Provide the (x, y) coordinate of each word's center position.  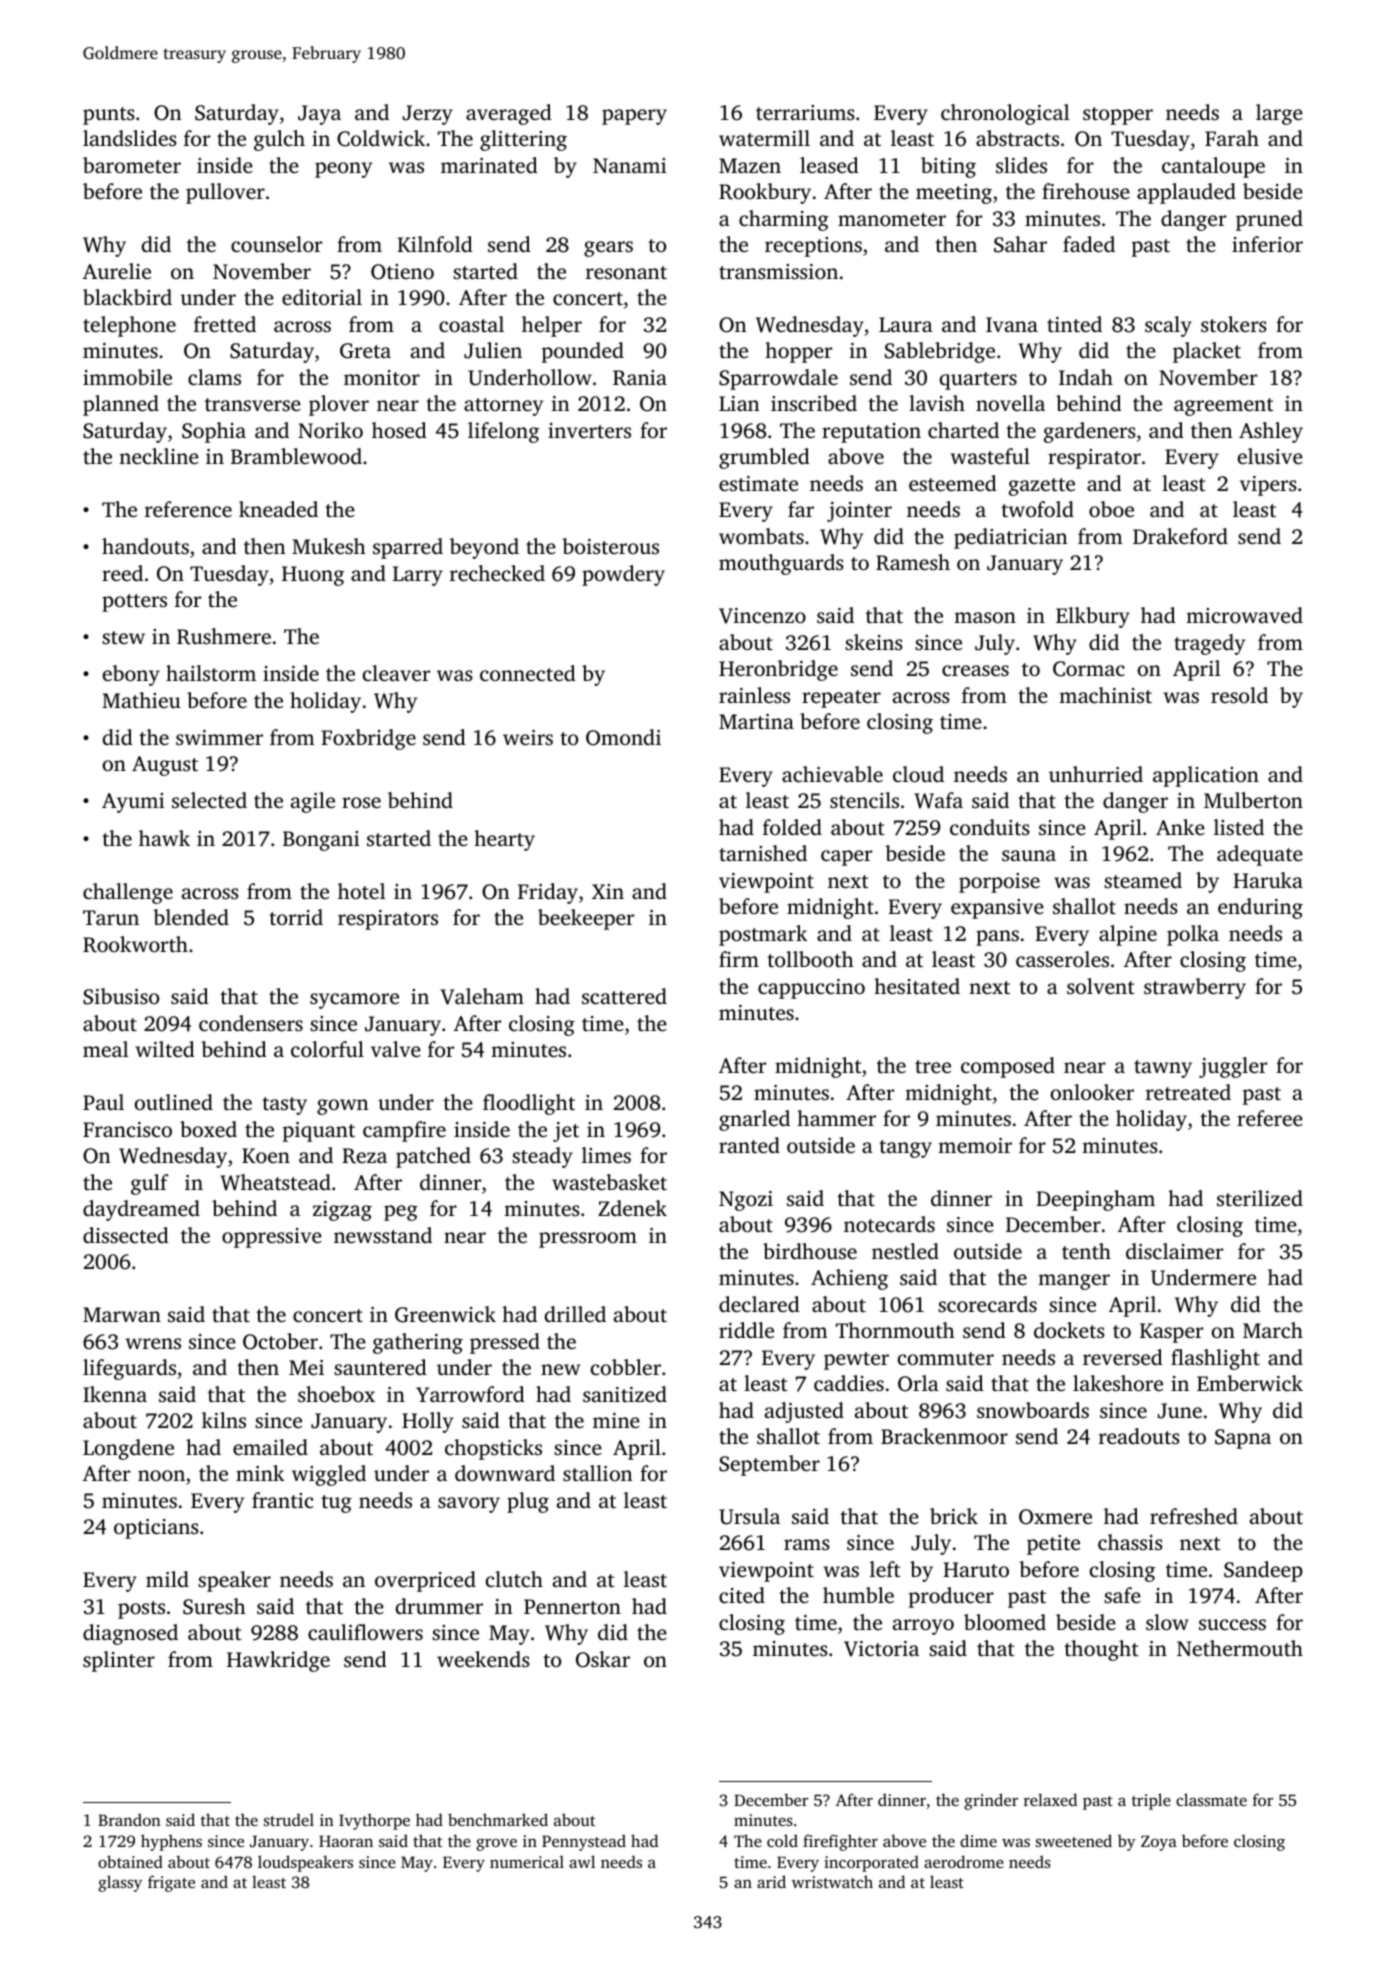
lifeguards (129, 1369)
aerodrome (964, 1861)
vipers (1268, 486)
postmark (763, 935)
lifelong (503, 432)
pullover (225, 193)
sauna (1029, 855)
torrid (296, 917)
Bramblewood (296, 456)
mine (616, 1420)
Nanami (630, 165)
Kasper (1171, 1333)
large (1279, 114)
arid (771, 1881)
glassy (120, 1883)
